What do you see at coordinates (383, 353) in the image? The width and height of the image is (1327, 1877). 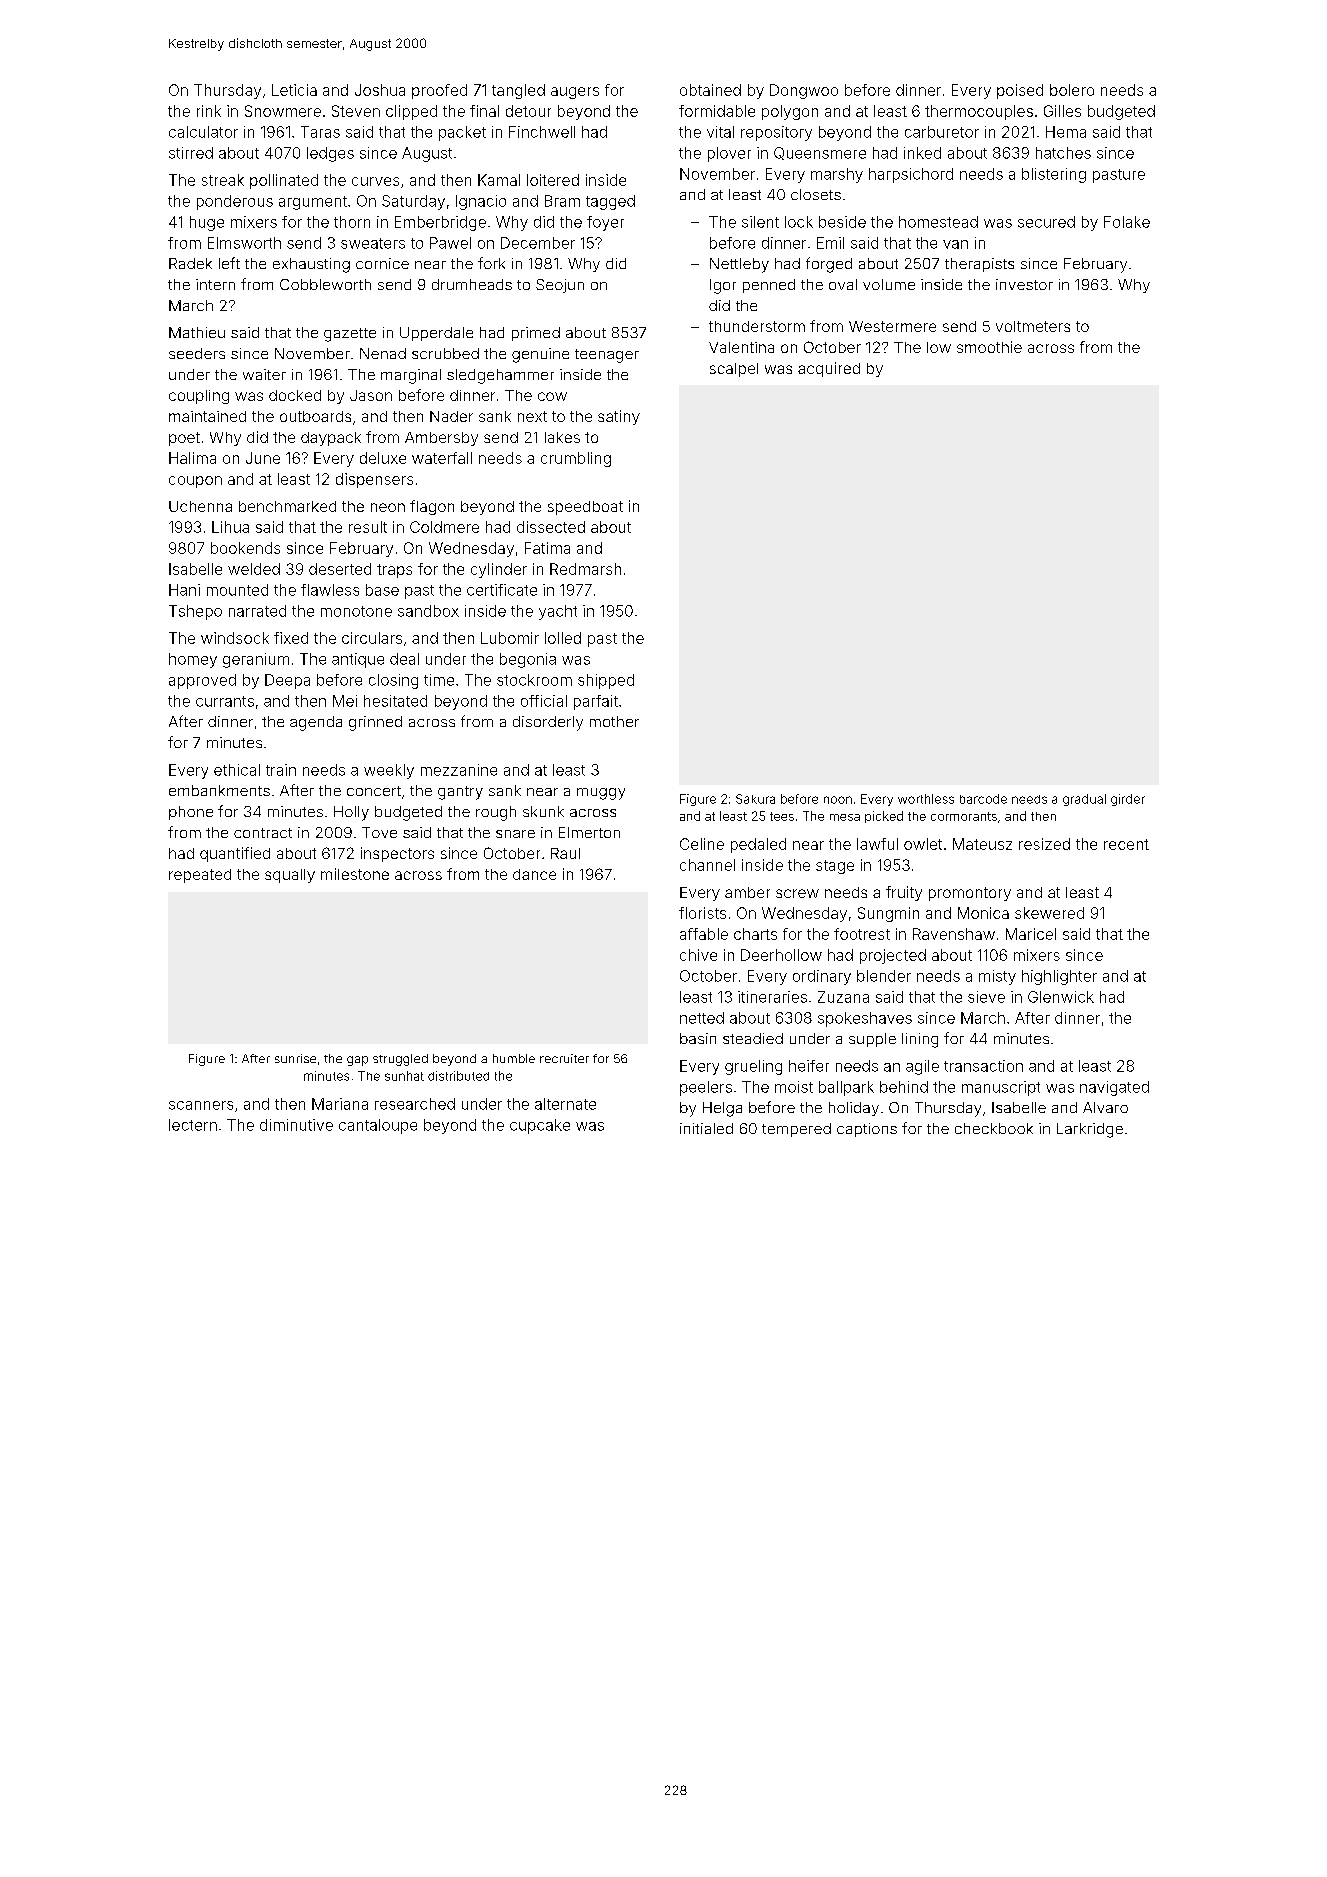 I see `Nenad` at bounding box center [383, 353].
